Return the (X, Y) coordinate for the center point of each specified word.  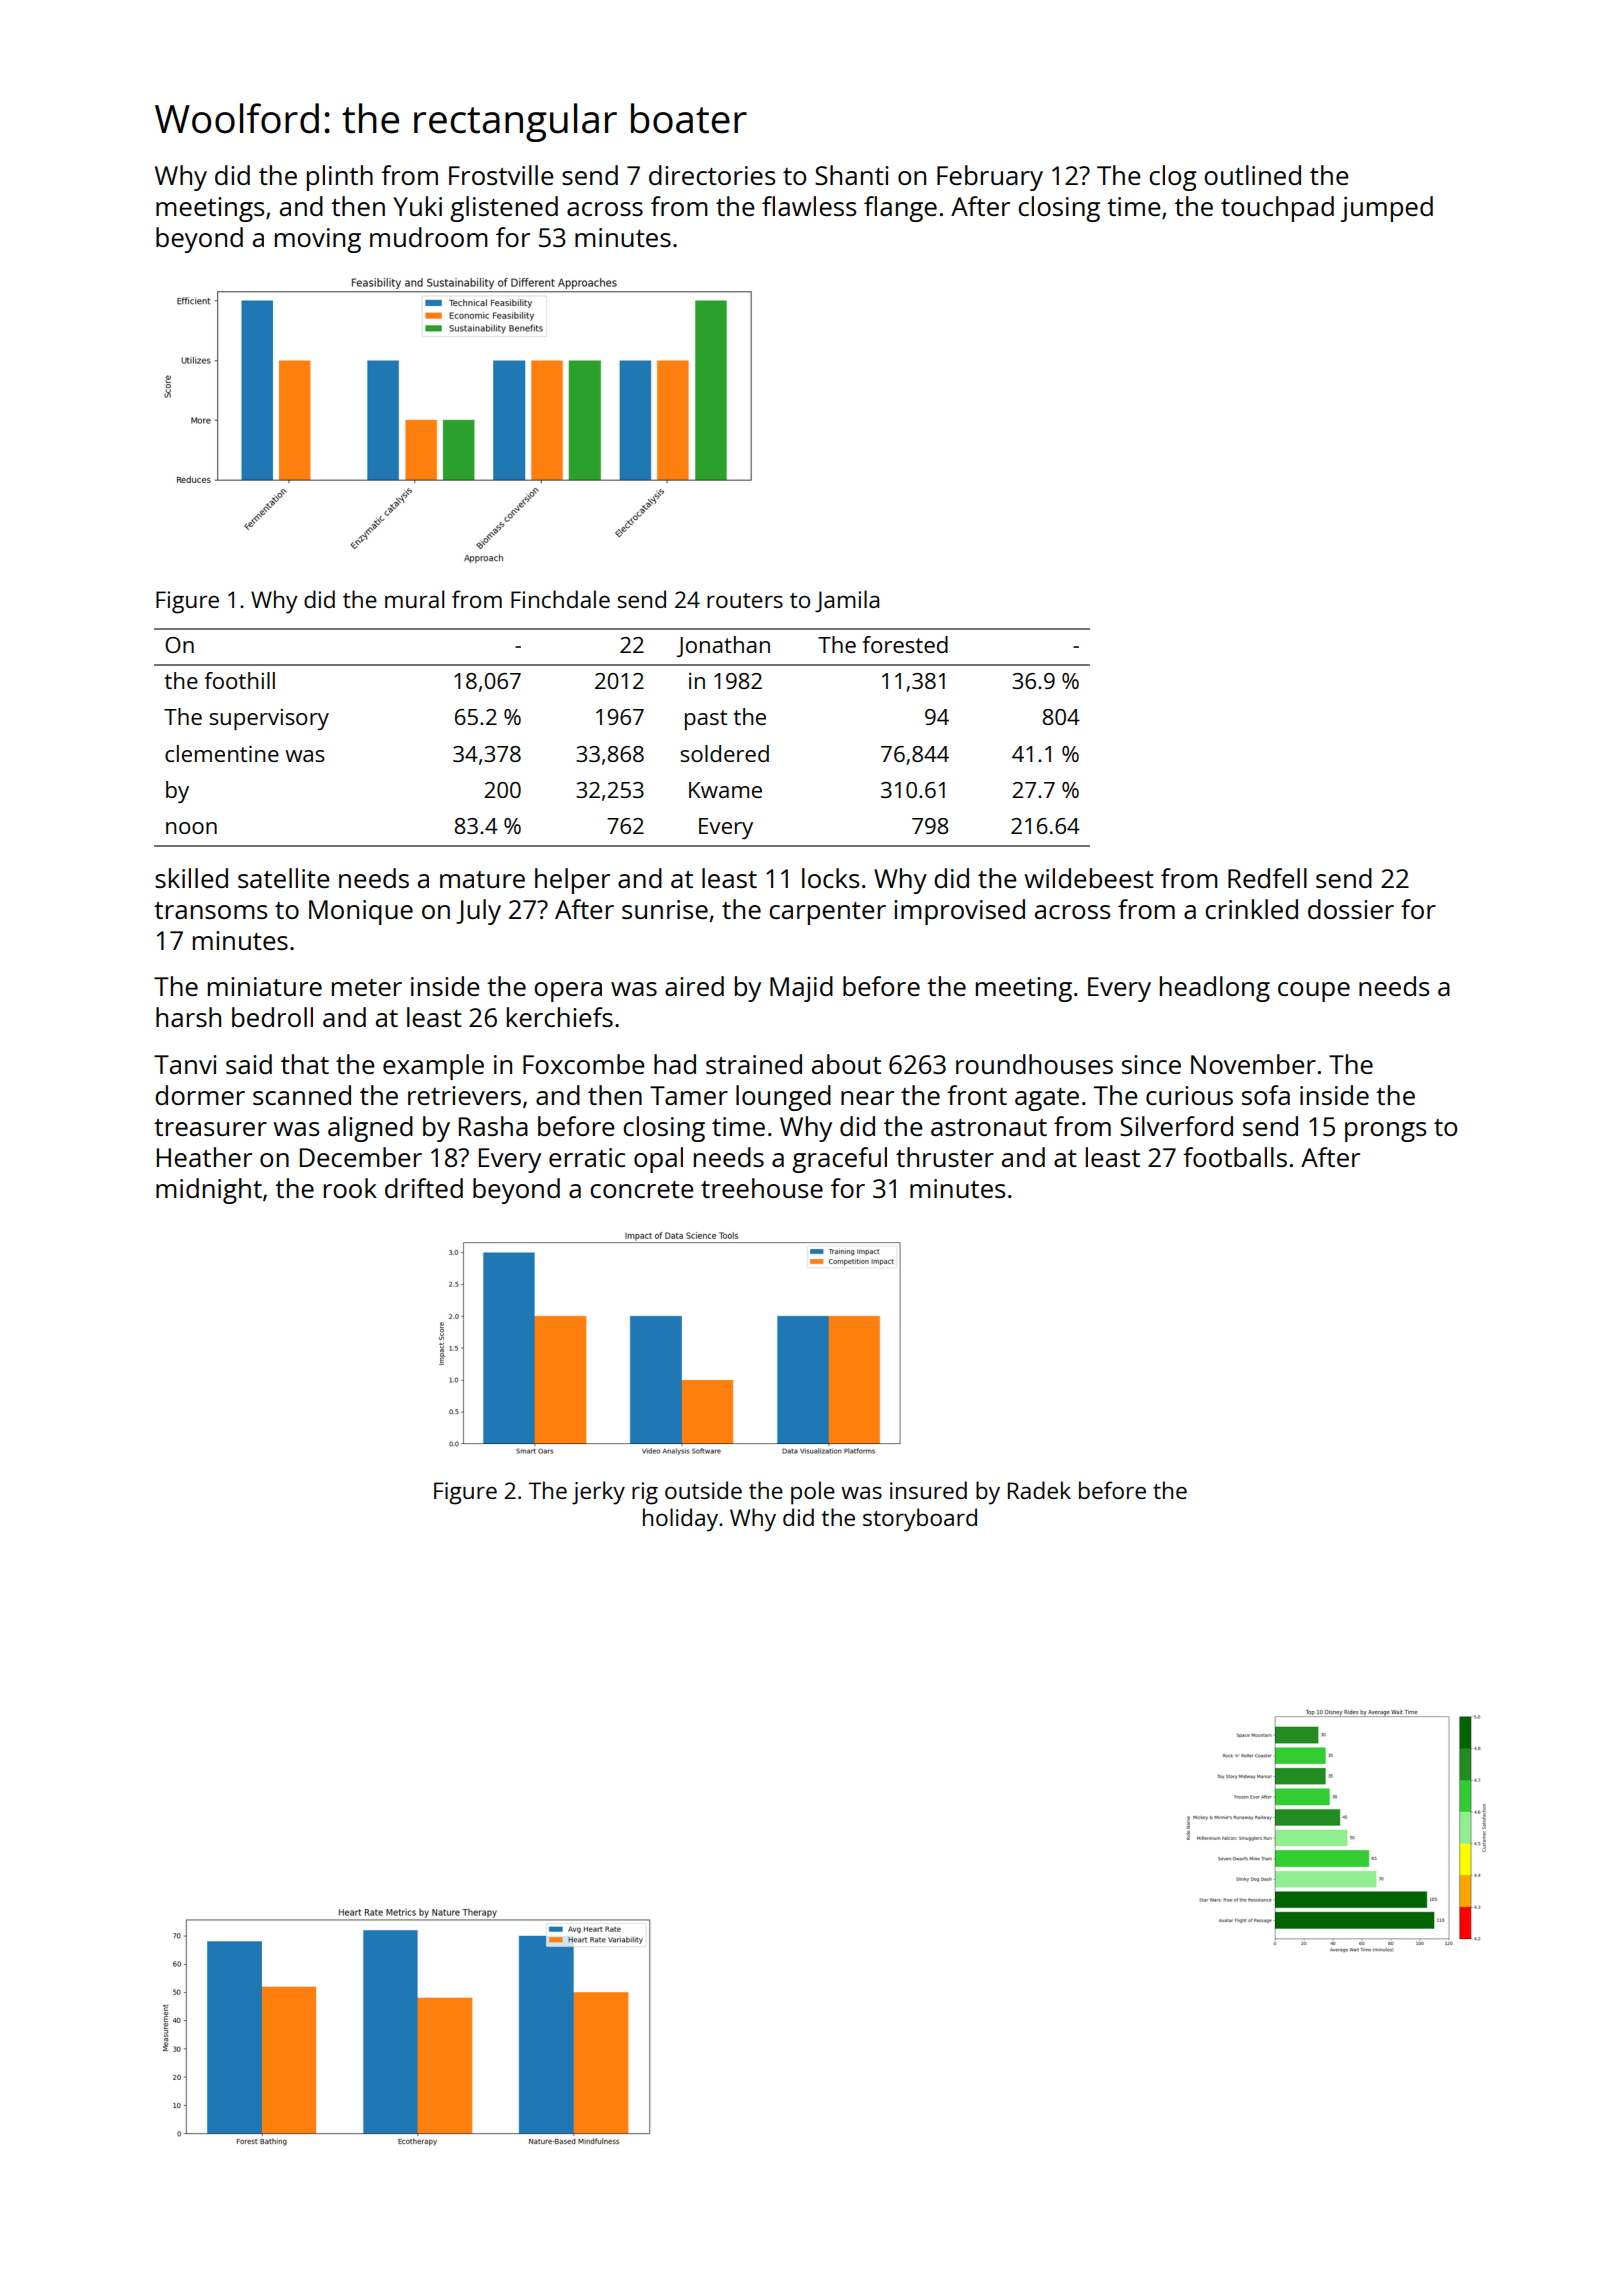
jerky (598, 1493)
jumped (1387, 209)
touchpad (1277, 209)
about (846, 1064)
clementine (222, 753)
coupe (1314, 992)
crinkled (1251, 909)
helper (572, 881)
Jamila (847, 601)
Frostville (501, 175)
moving (318, 240)
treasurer (210, 1127)
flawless (809, 206)
